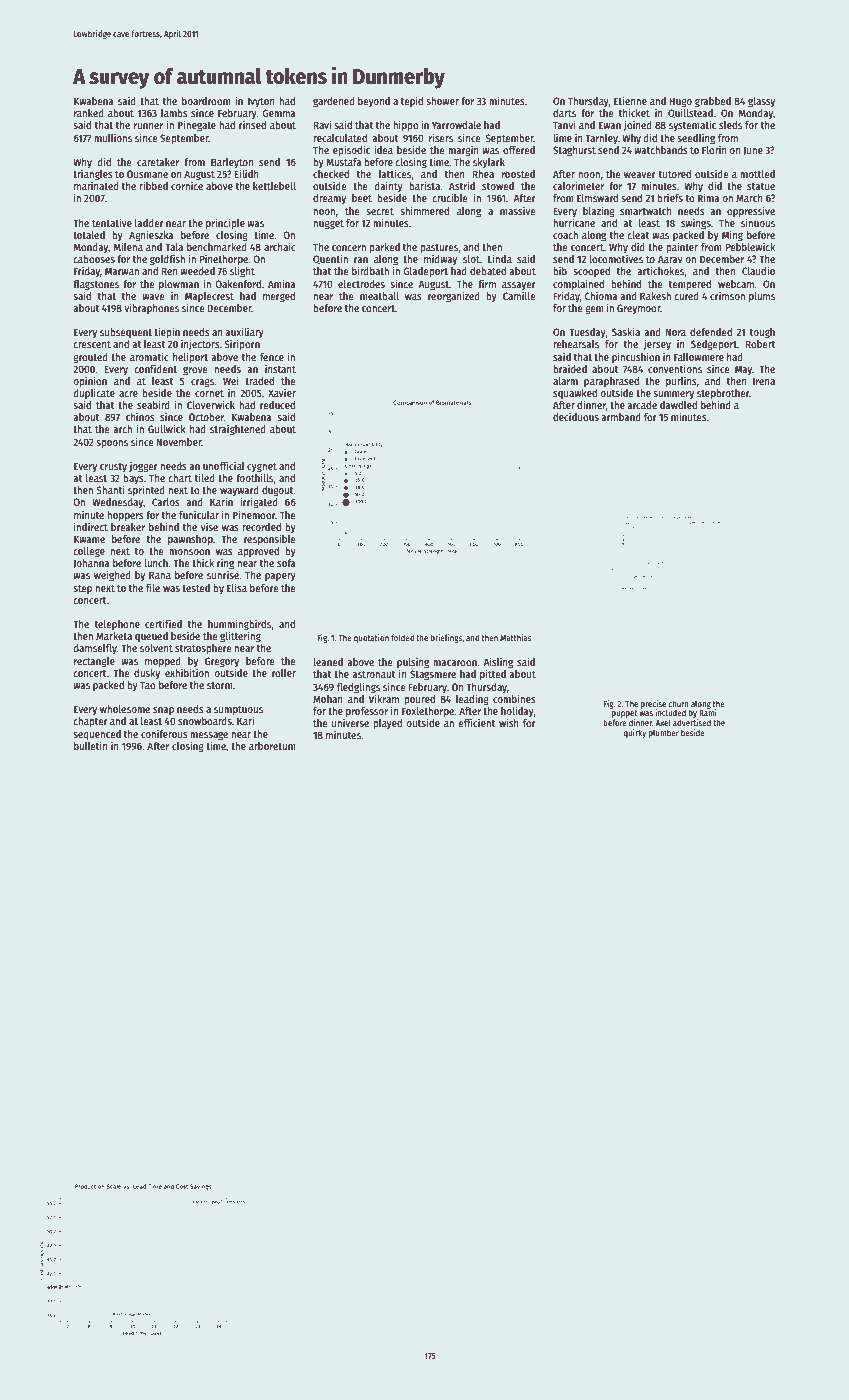 The image size is (849, 1400). What do you see at coordinates (206, 101) in the page?
I see `boardroom` at bounding box center [206, 101].
